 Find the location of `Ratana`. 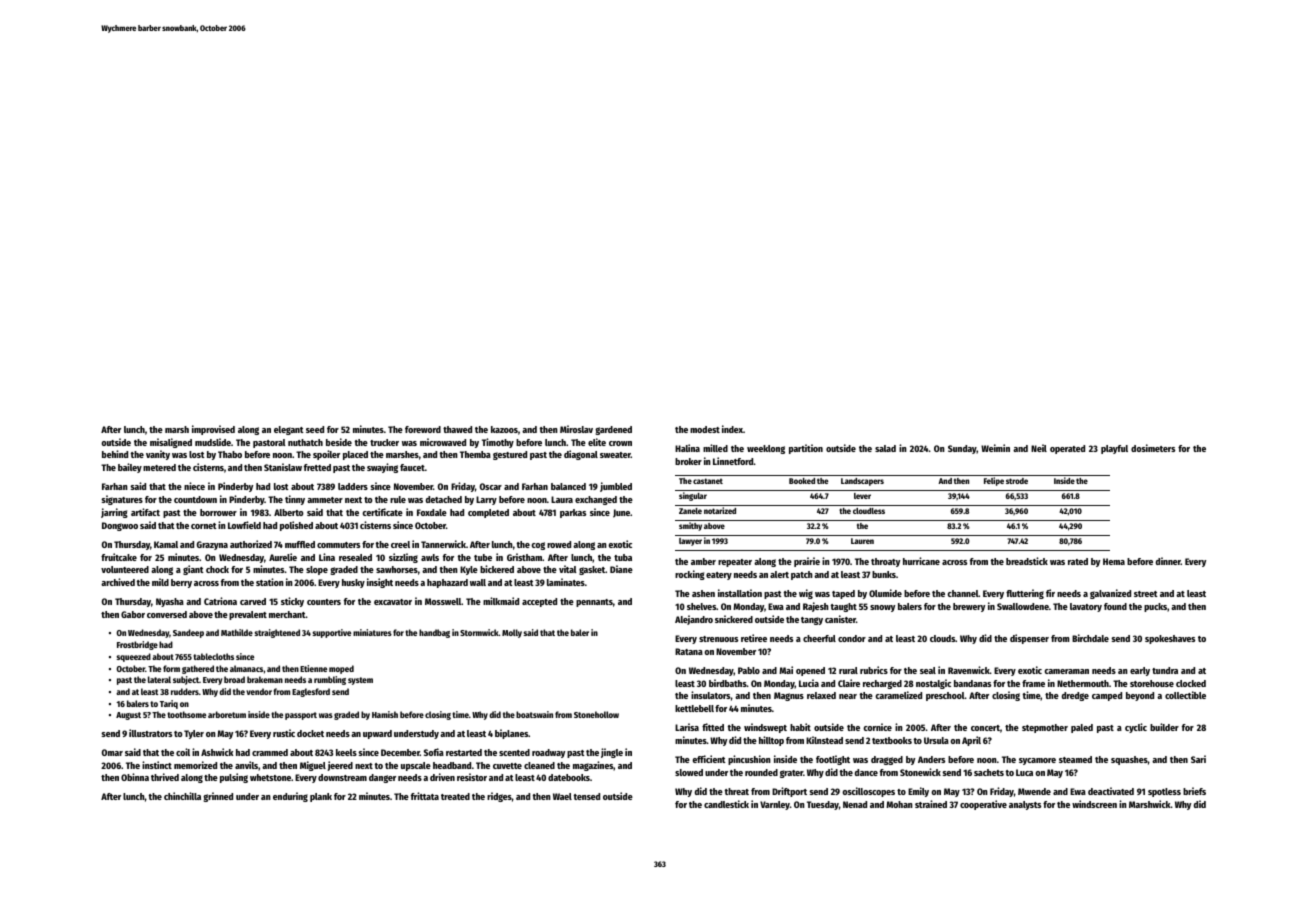

Ratana is located at coordinates (689, 651).
